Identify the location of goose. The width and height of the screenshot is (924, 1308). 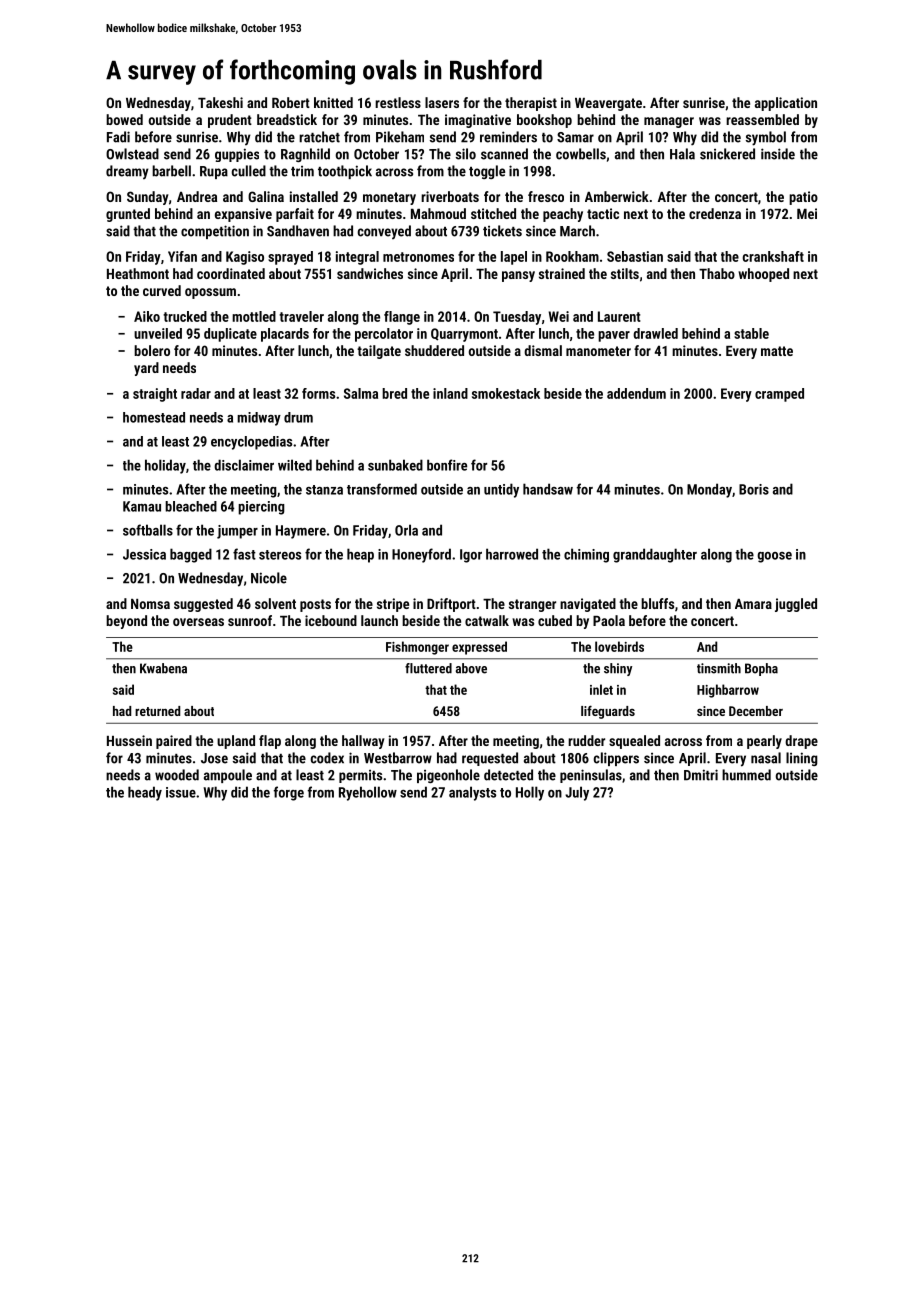
(774, 557).
